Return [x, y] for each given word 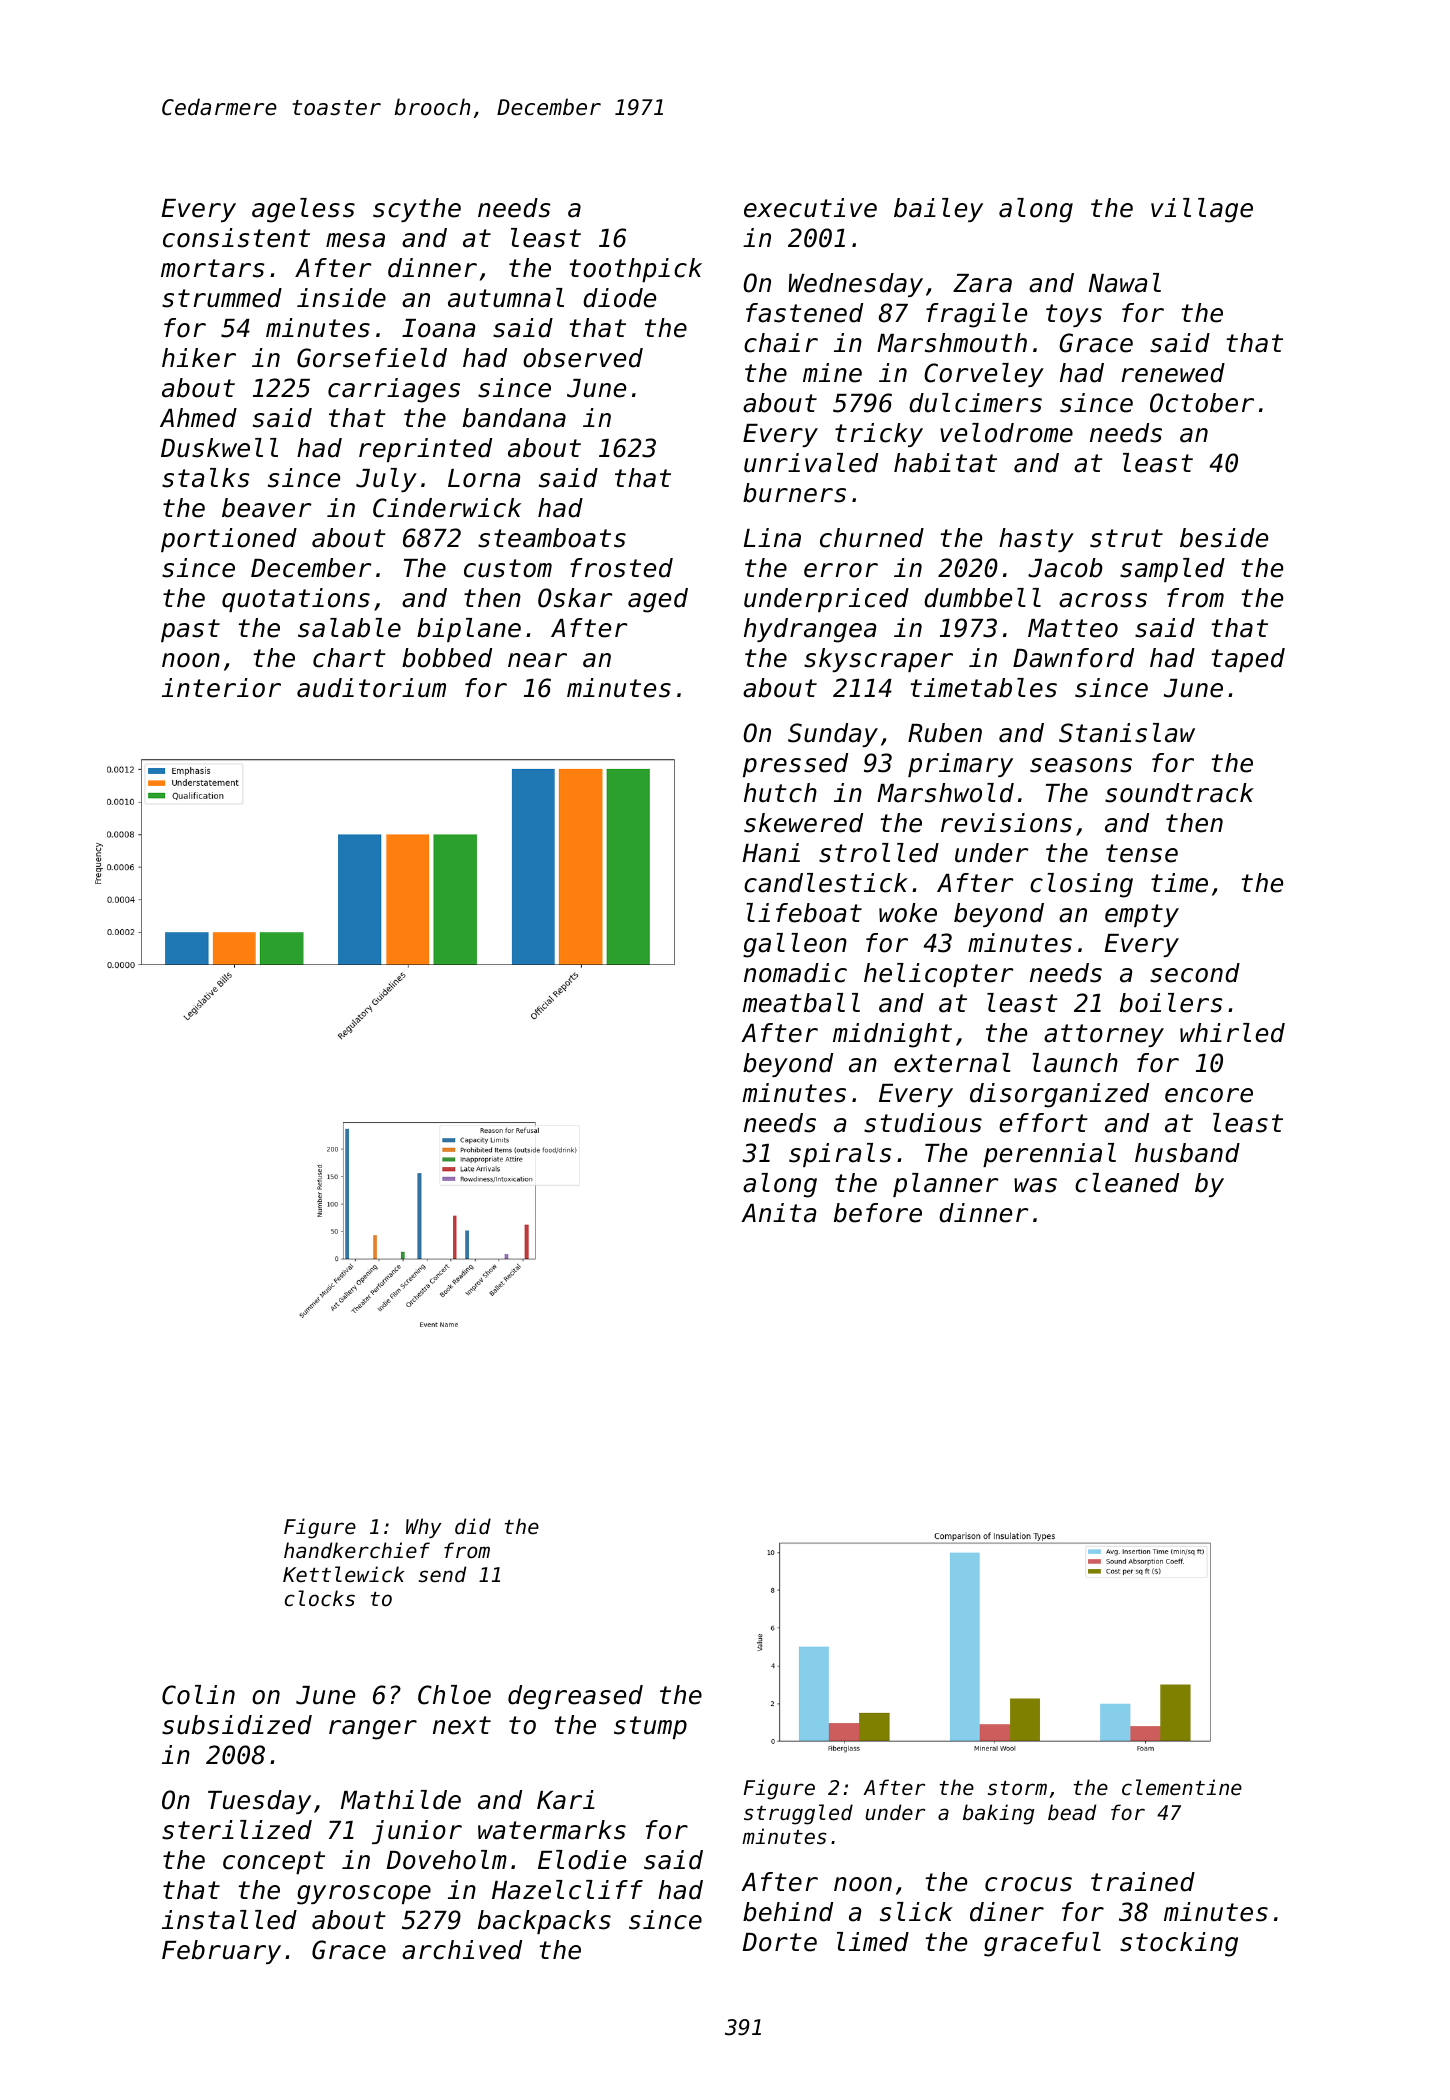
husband [1187, 1153]
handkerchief [357, 1550]
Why [424, 1528]
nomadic [795, 973]
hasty [1036, 540]
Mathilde [401, 1800]
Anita [778, 1213]
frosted [621, 568]
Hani [771, 853]
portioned [229, 540]
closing [1081, 885]
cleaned [1127, 1183]
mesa [355, 240]
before [878, 1213]
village [1202, 210]
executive [810, 208]
